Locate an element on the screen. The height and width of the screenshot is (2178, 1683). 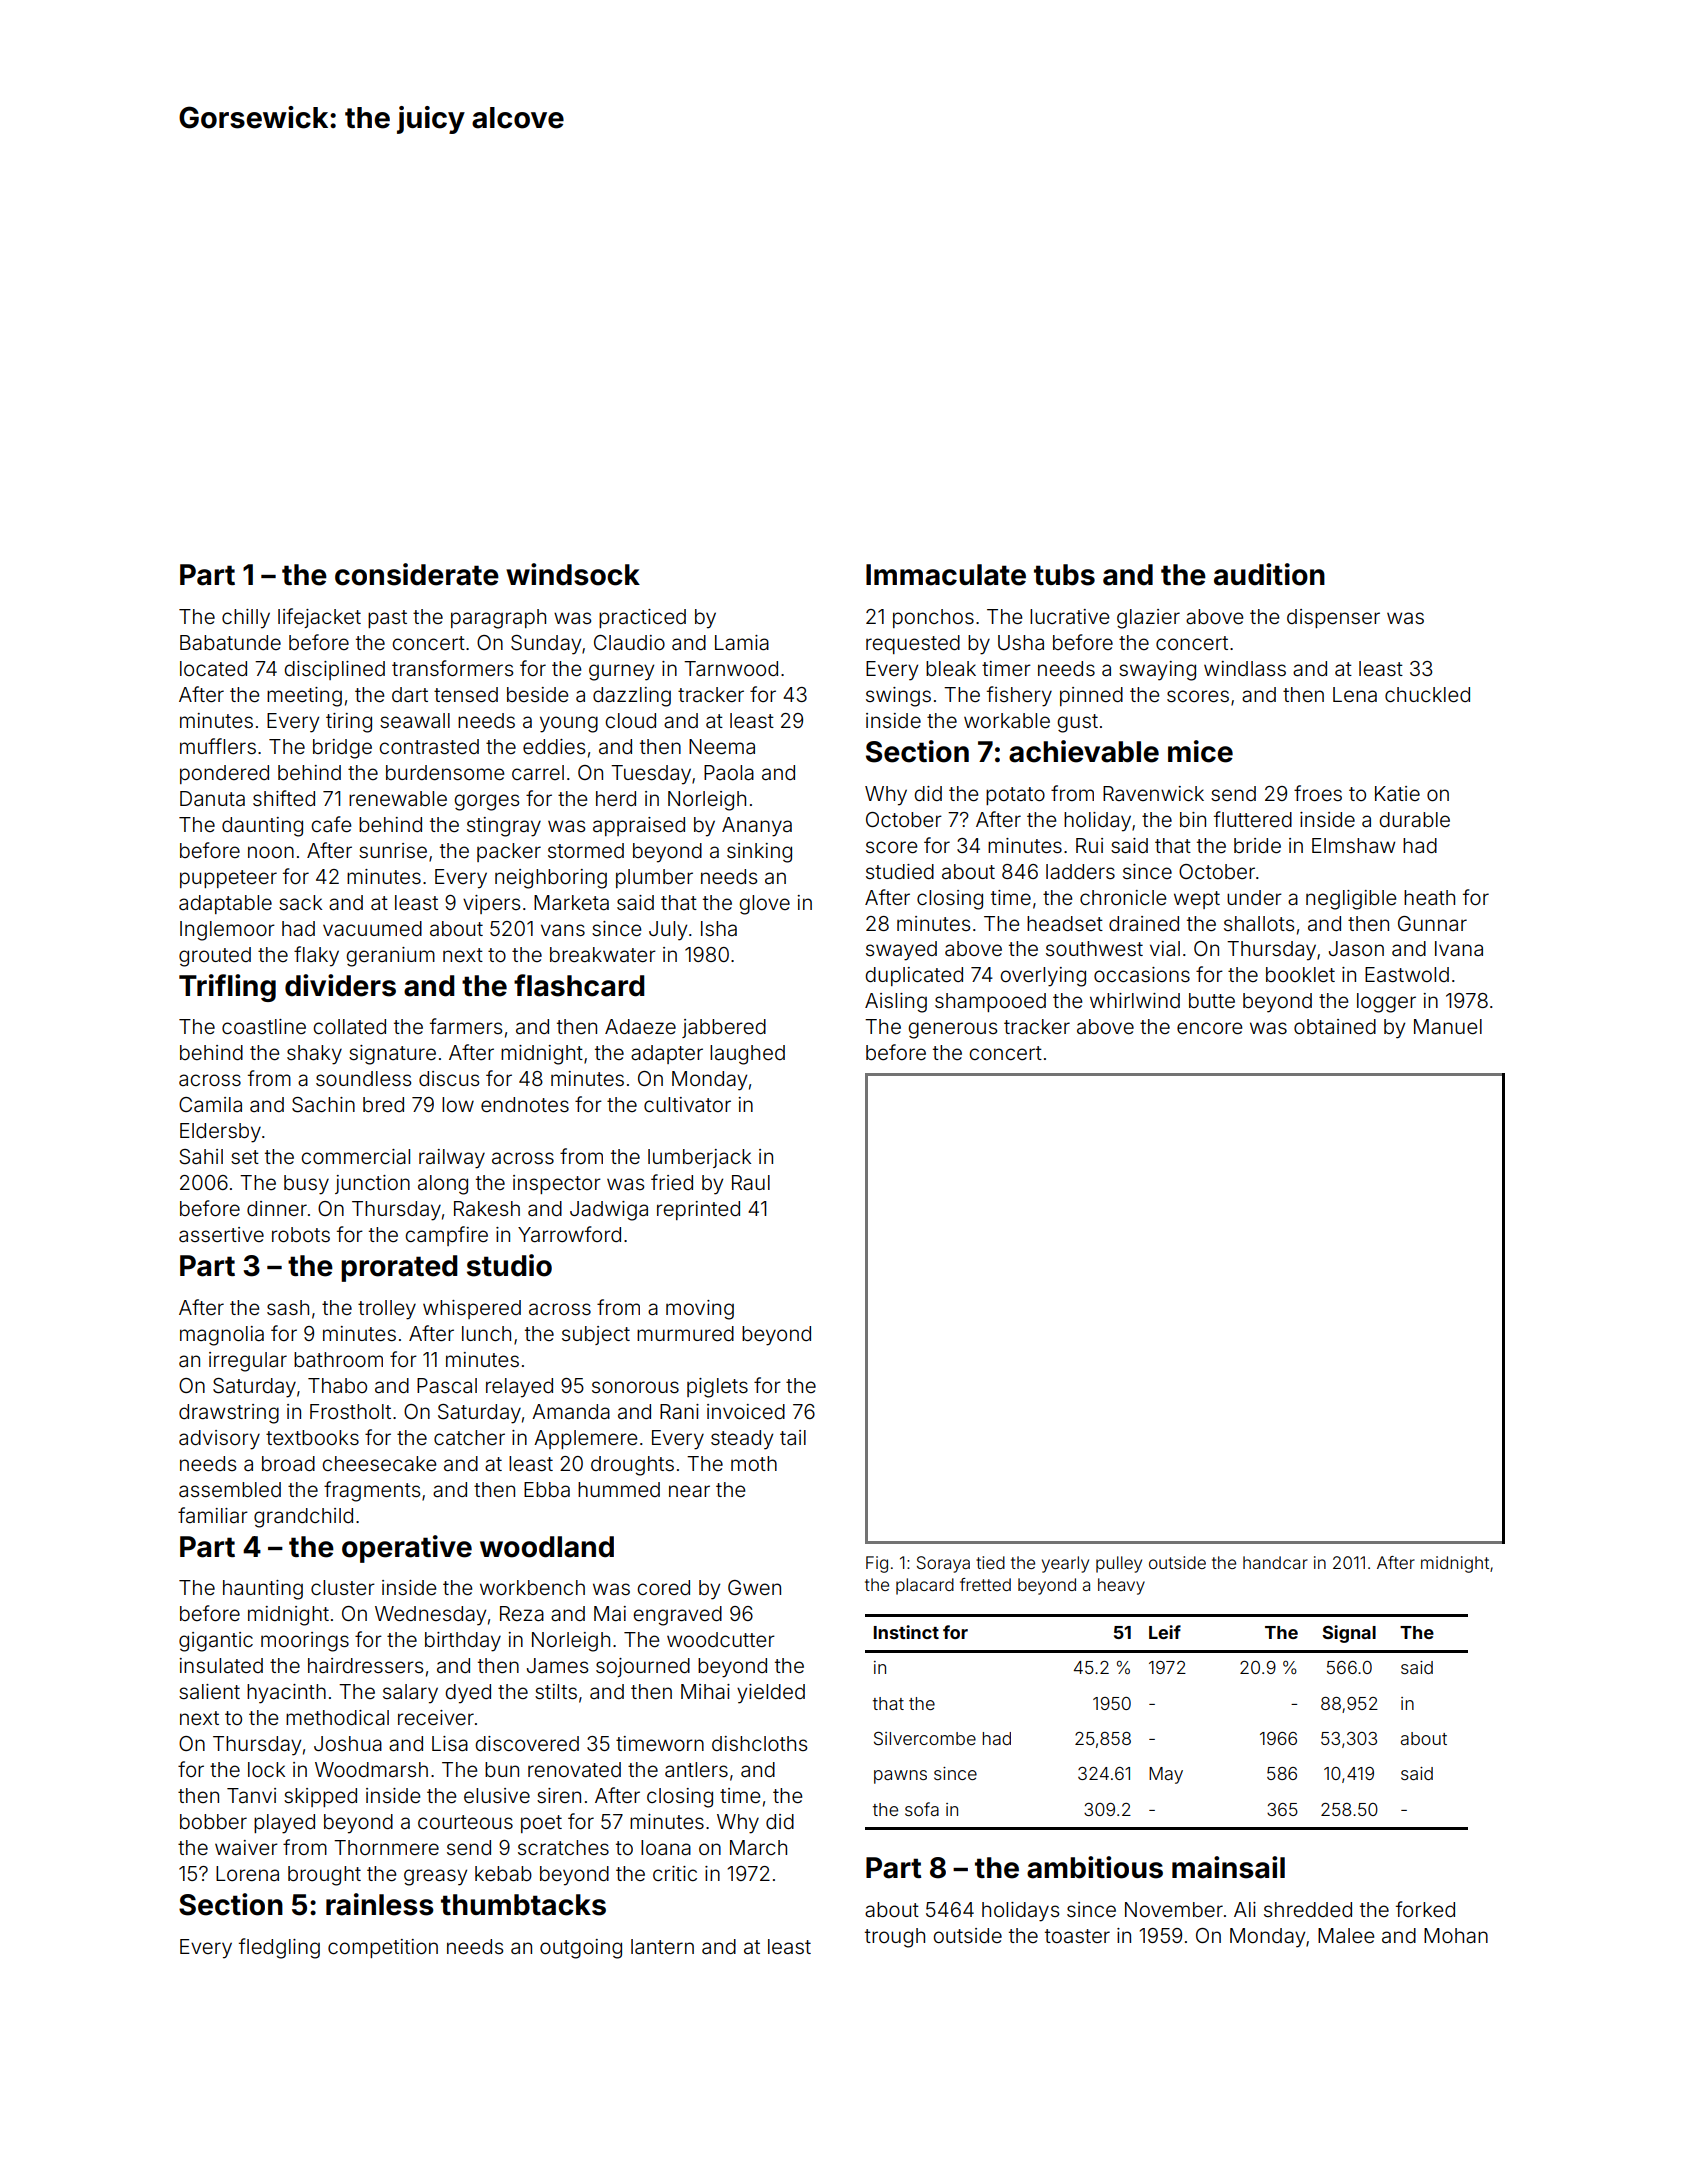
forked is located at coordinates (1425, 1909).
